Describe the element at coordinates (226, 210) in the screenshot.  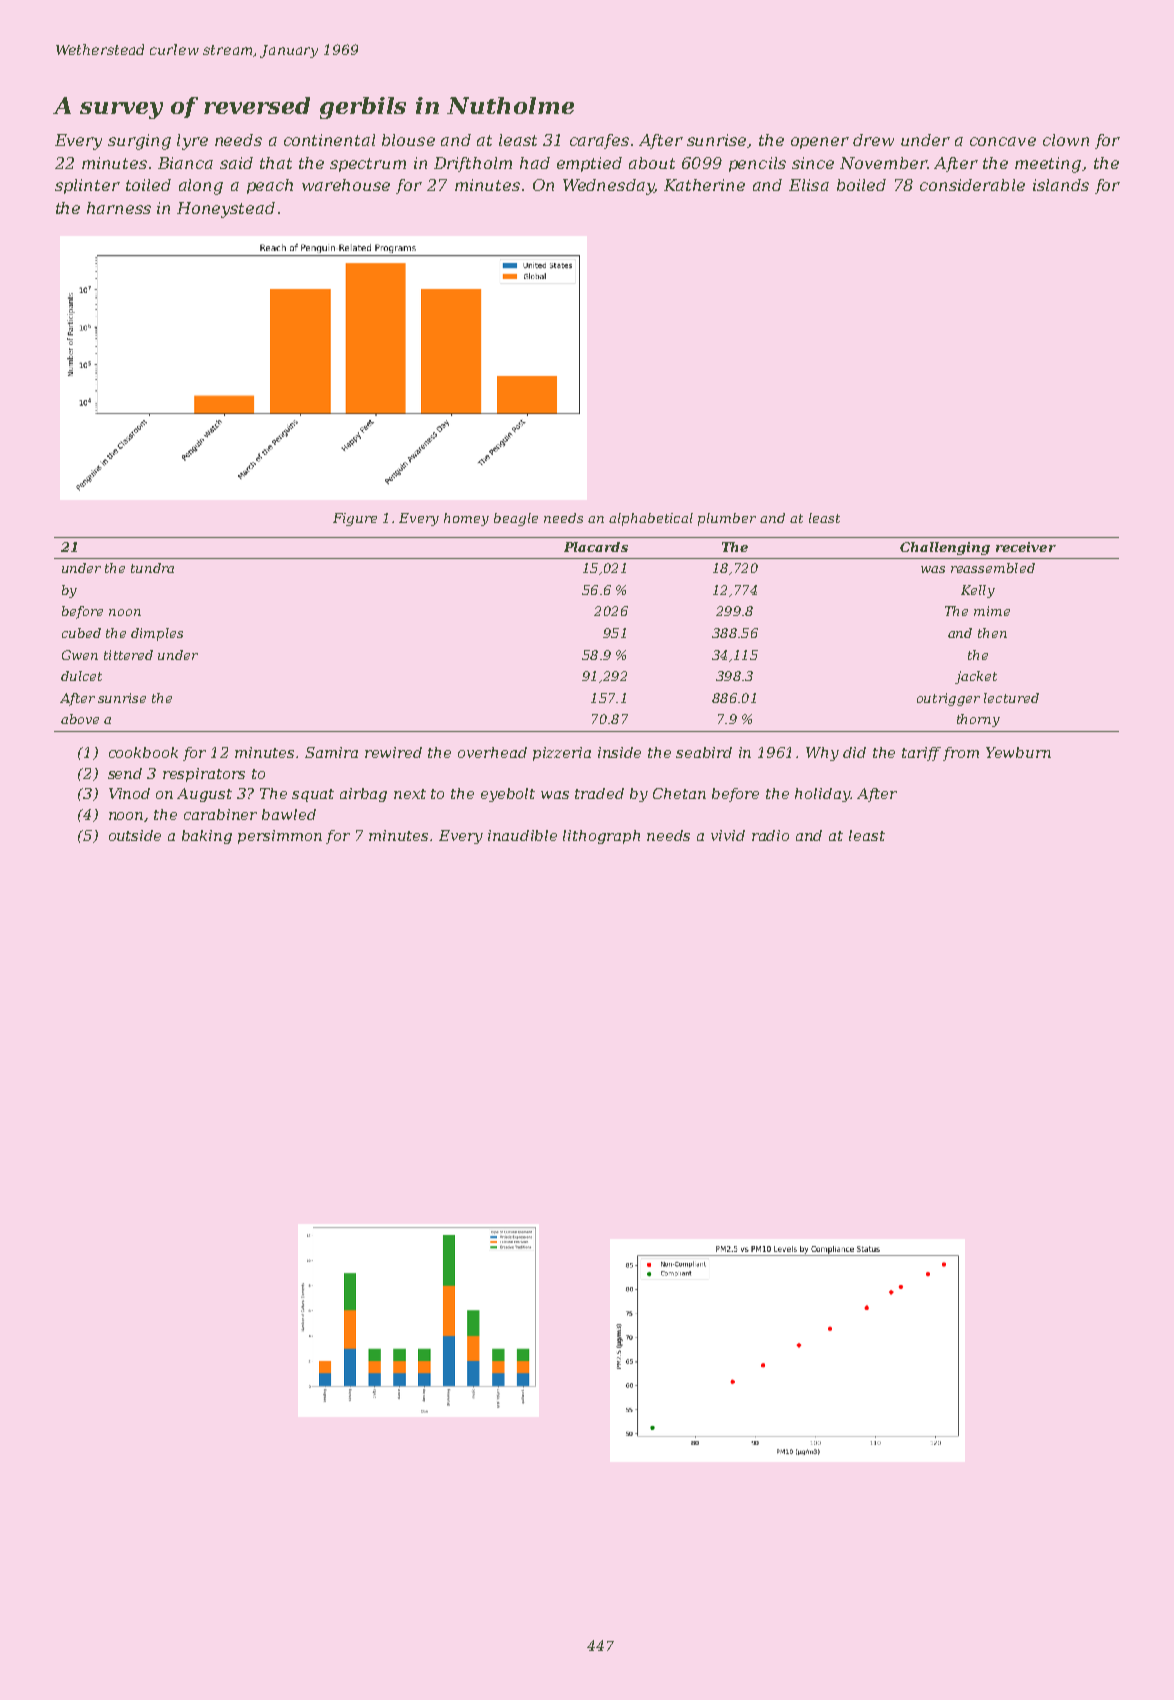
I see `Honeystead` at that location.
